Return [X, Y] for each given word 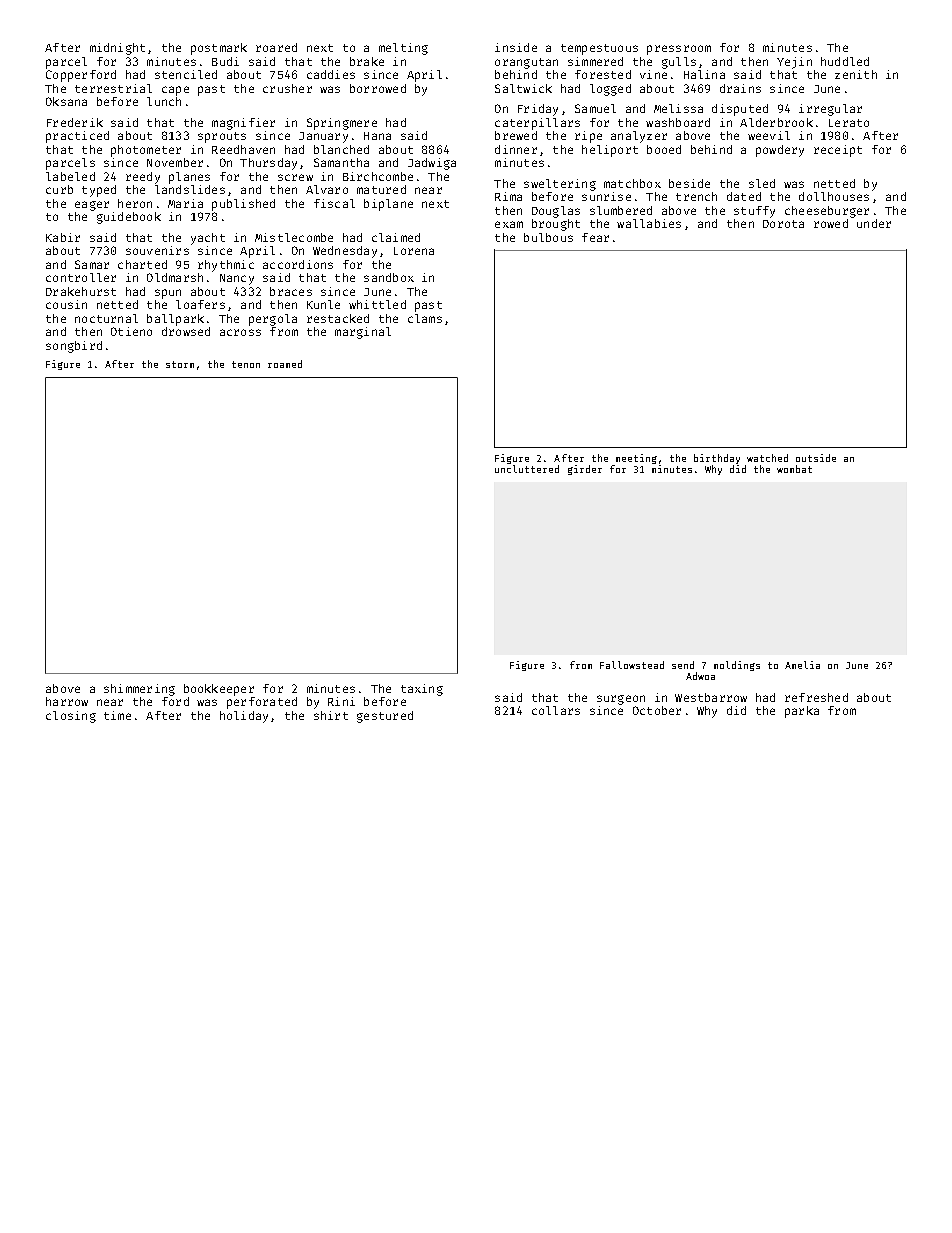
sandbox [389, 277]
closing [71, 717]
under [874, 223]
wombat [794, 469]
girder [585, 470]
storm [180, 364]
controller [81, 277]
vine [653, 74]
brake [367, 61]
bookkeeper [219, 690]
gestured [385, 717]
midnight [117, 49]
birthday [717, 459]
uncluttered [527, 469]
